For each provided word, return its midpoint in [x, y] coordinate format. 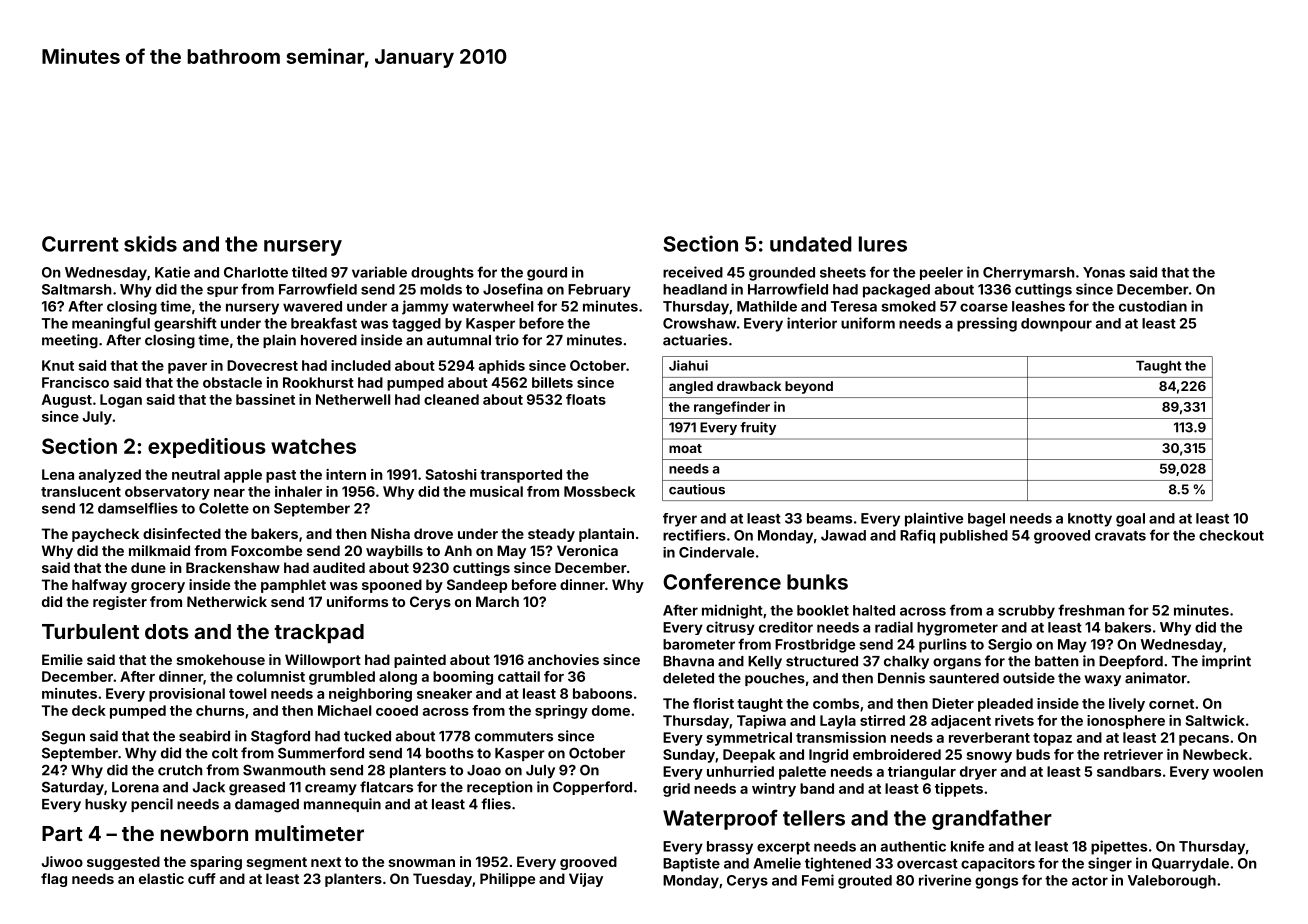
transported [521, 476]
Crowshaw [699, 323]
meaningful [111, 324]
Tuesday [442, 880]
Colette [224, 508]
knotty [1090, 520]
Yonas [1104, 272]
